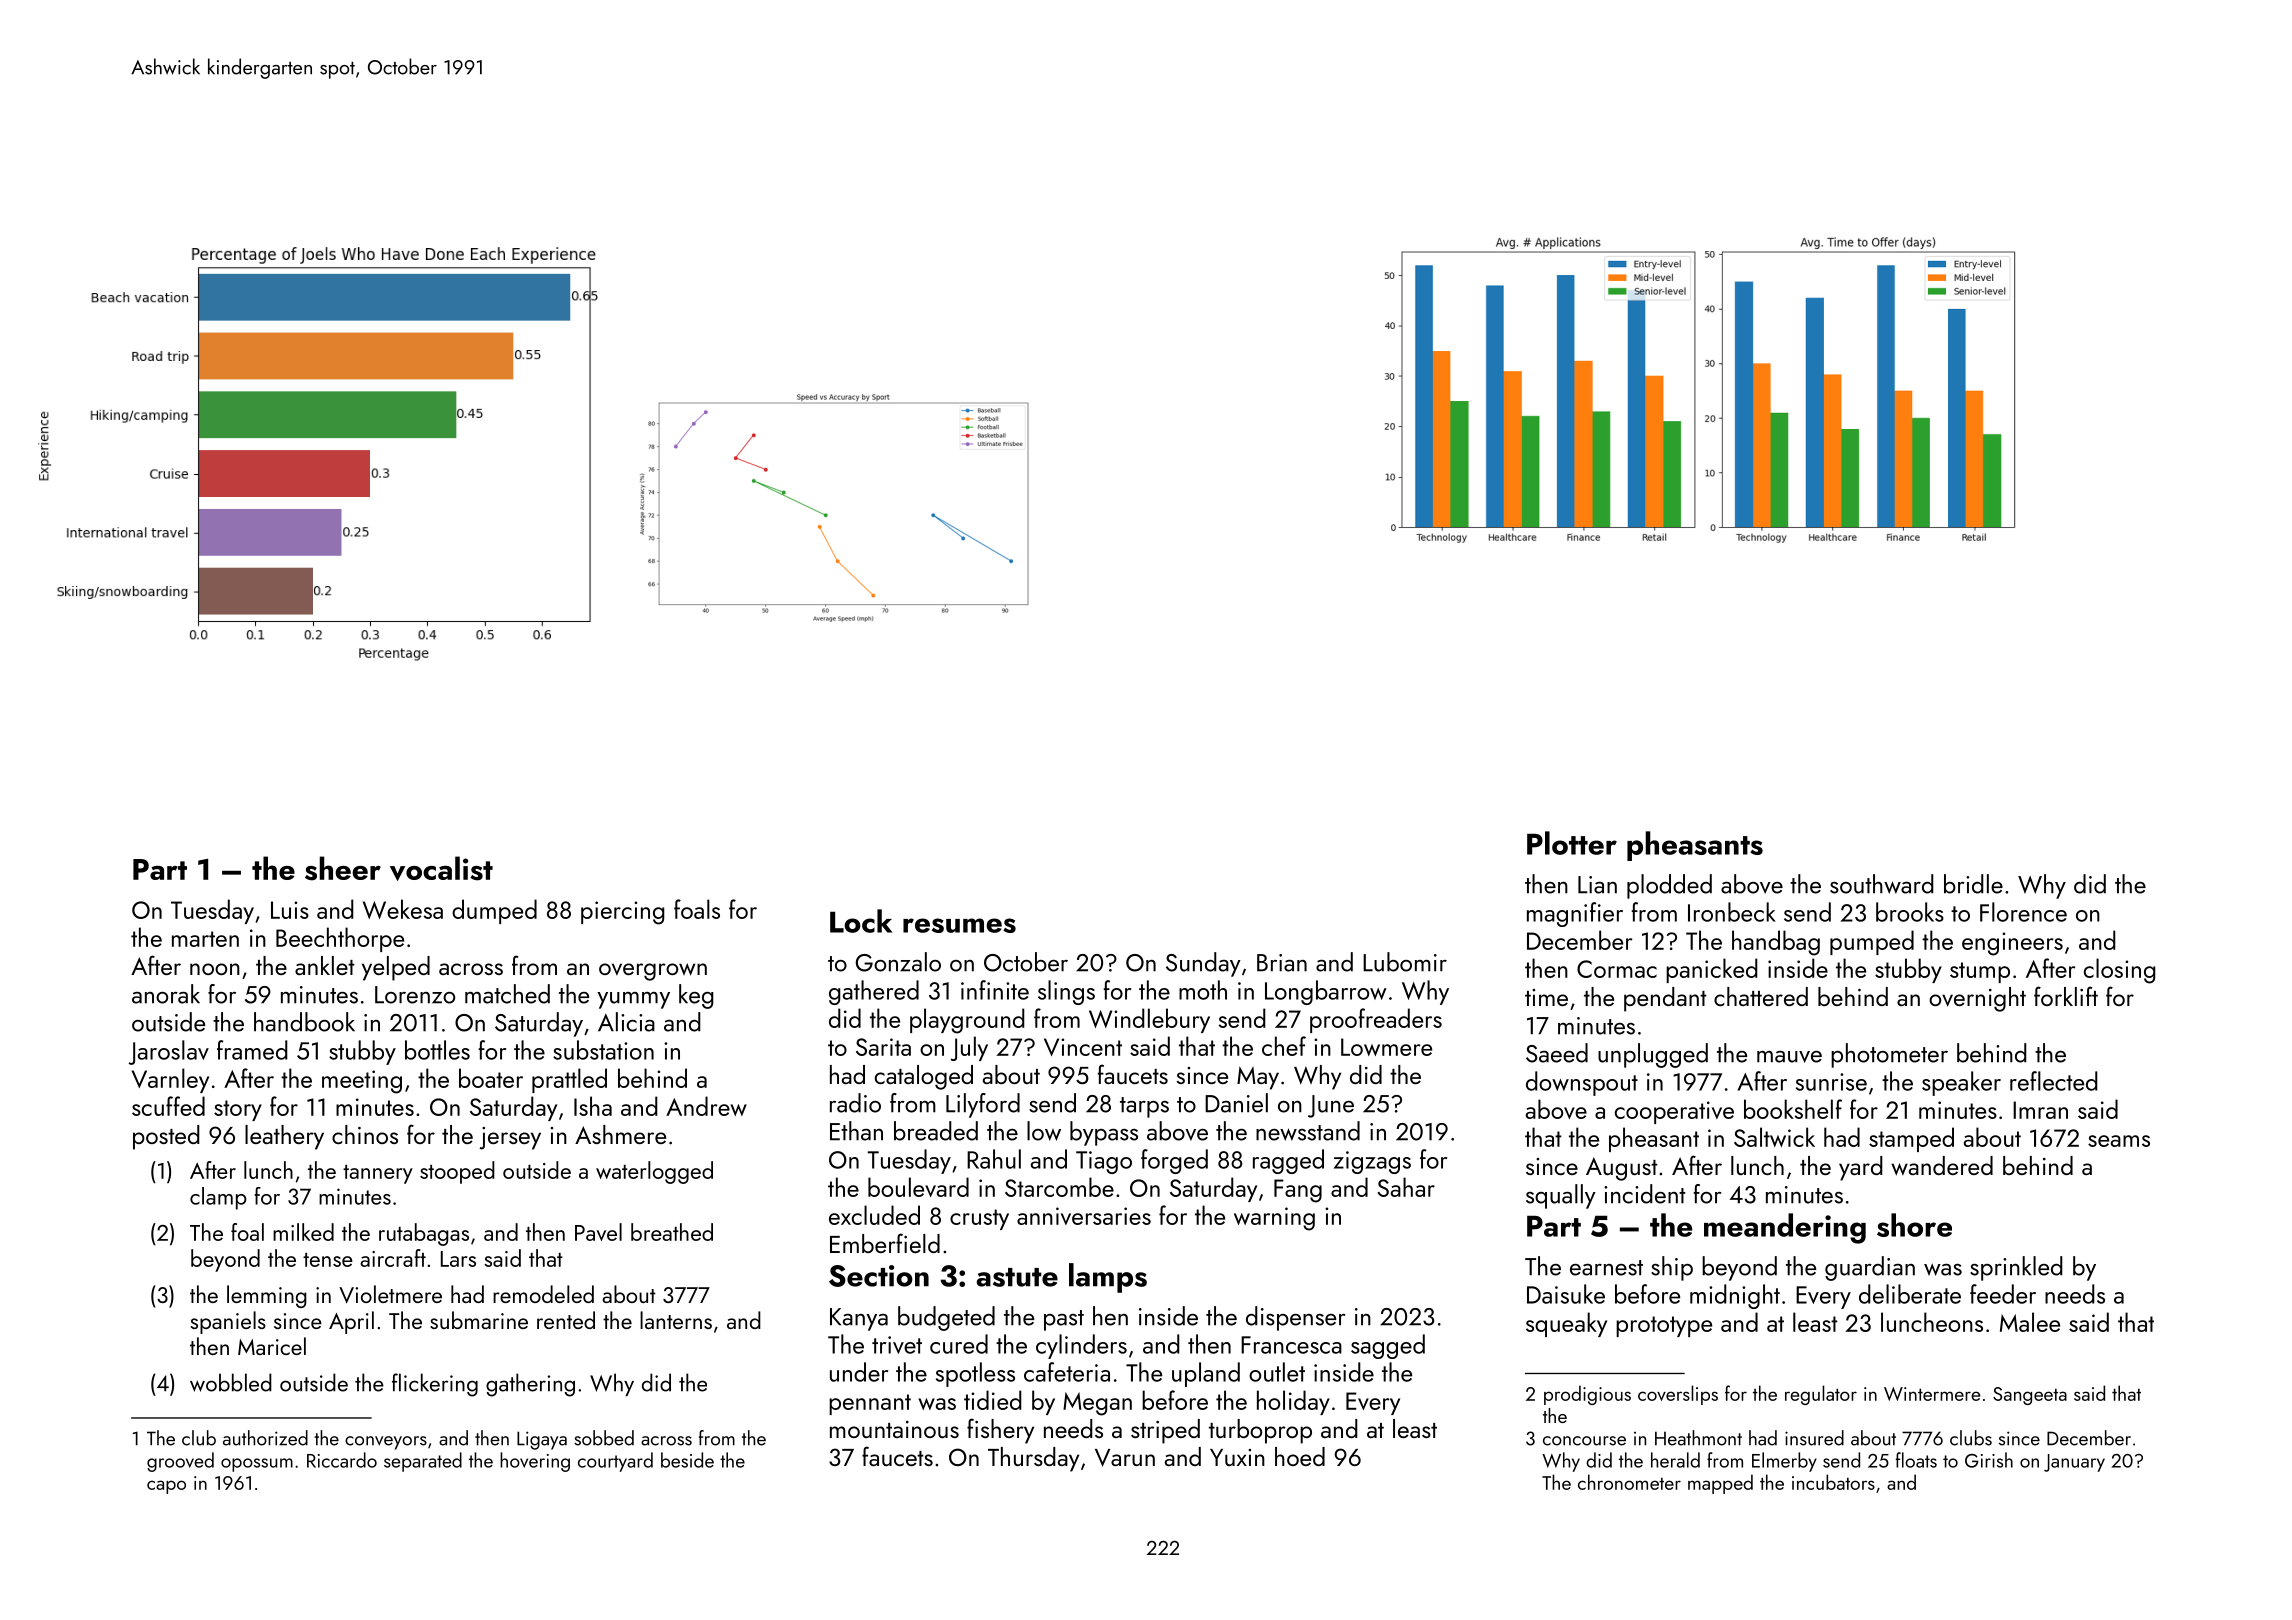  Describe the element at coordinates (687, 1460) in the page. I see `beside` at that location.
